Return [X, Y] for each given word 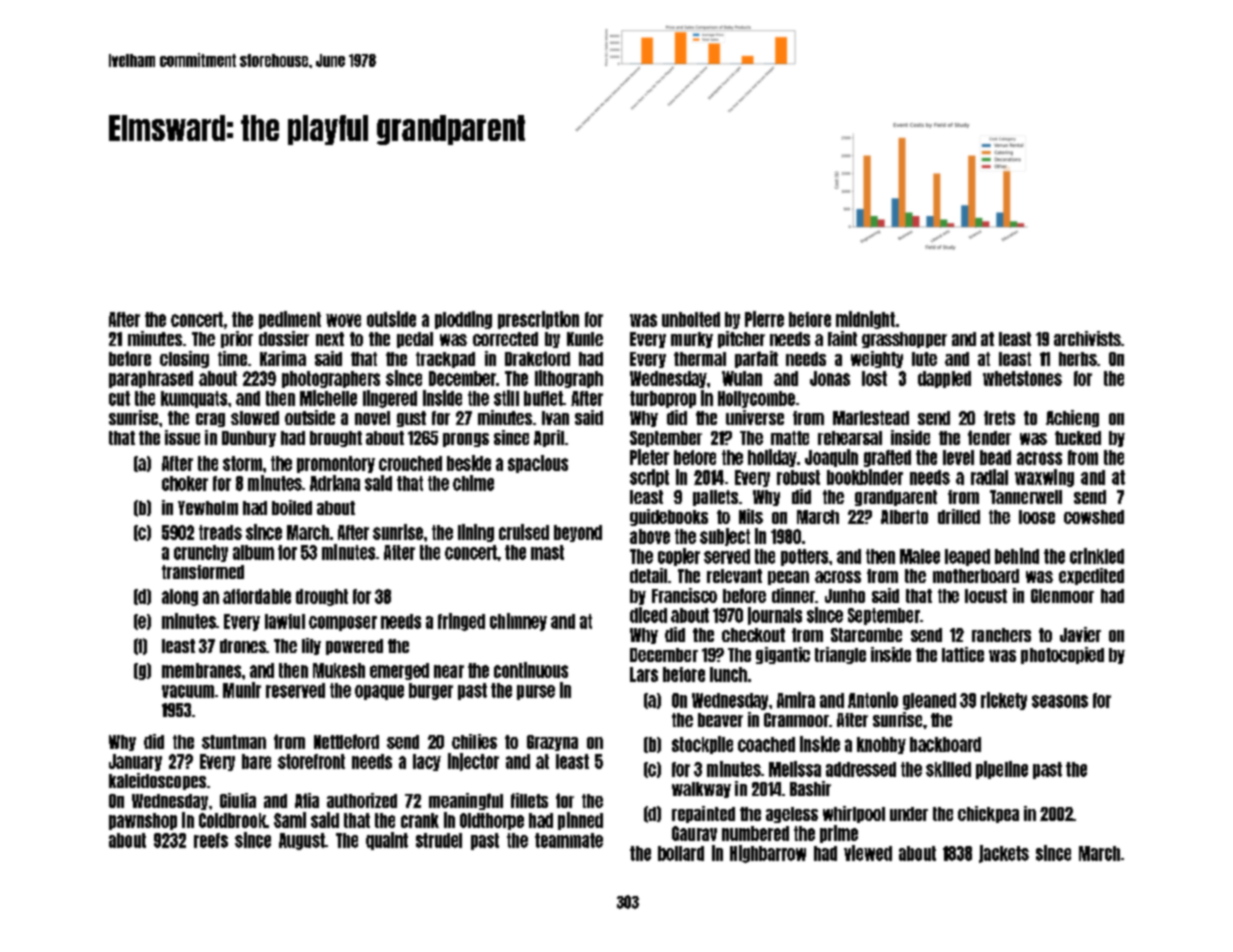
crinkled [1097, 556]
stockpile [702, 745]
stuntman [234, 742]
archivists [1087, 338]
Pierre [764, 319]
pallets [715, 498]
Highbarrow [768, 854]
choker [185, 483]
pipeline [1002, 770]
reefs [211, 840]
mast [547, 552]
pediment [290, 320]
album [253, 552]
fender [989, 437]
